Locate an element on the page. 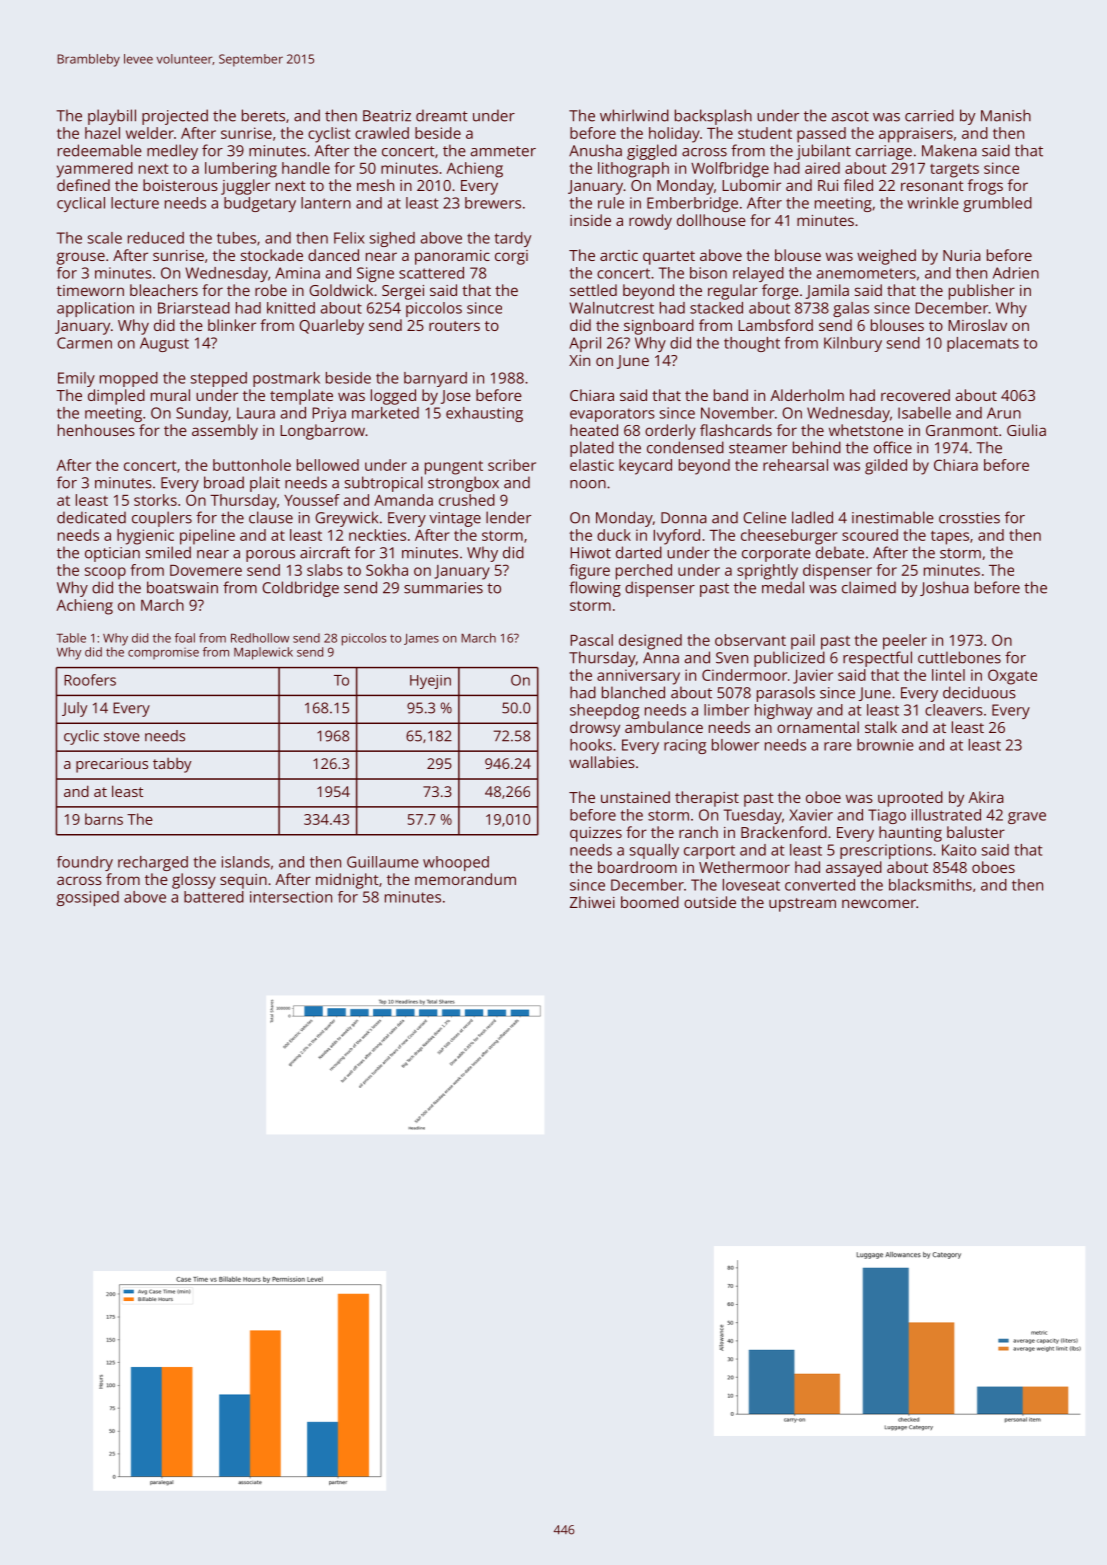 Image resolution: width=1107 pixels, height=1565 pixels. upstream is located at coordinates (802, 905).
